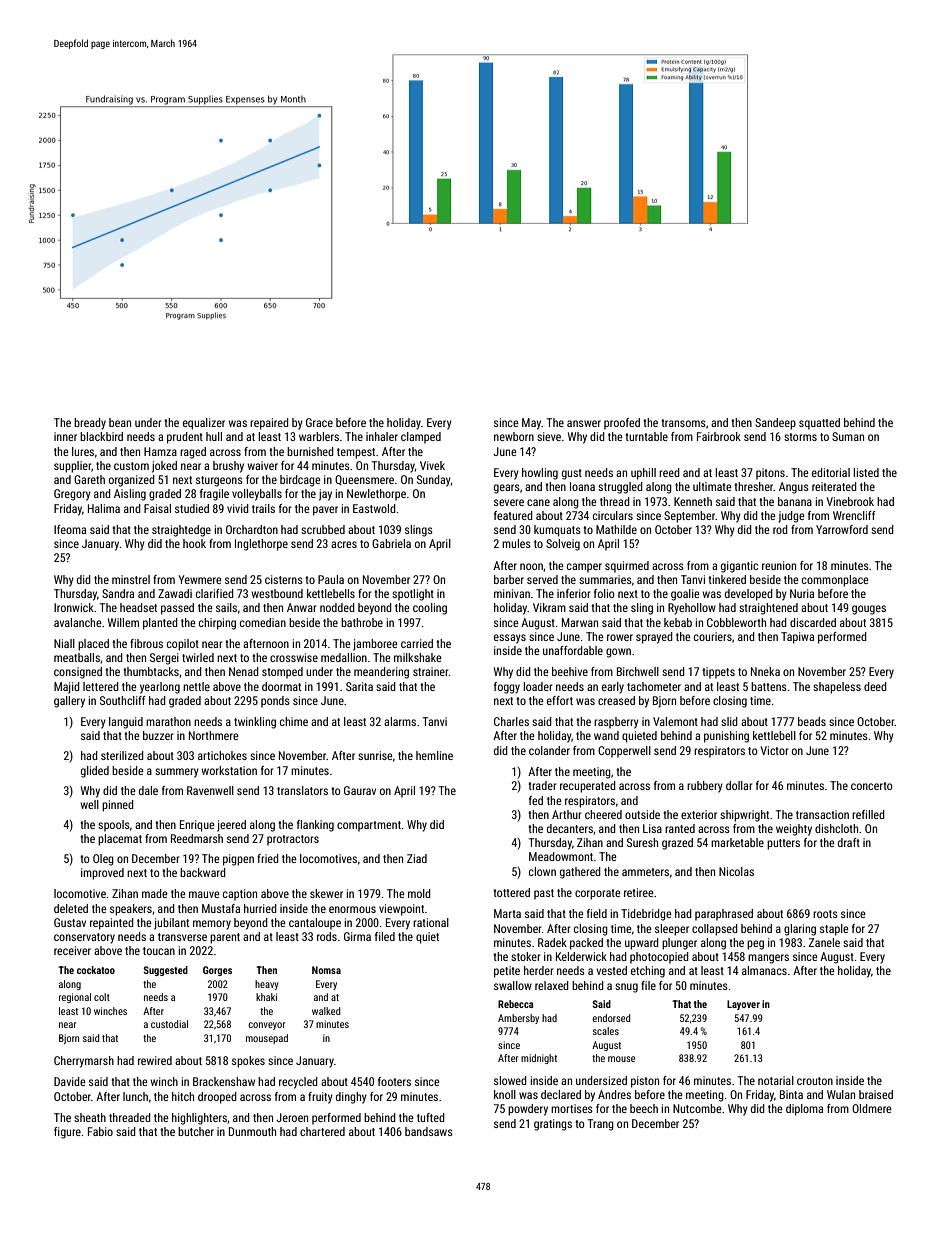  Describe the element at coordinates (819, 424) in the page. I see `squatted` at that location.
